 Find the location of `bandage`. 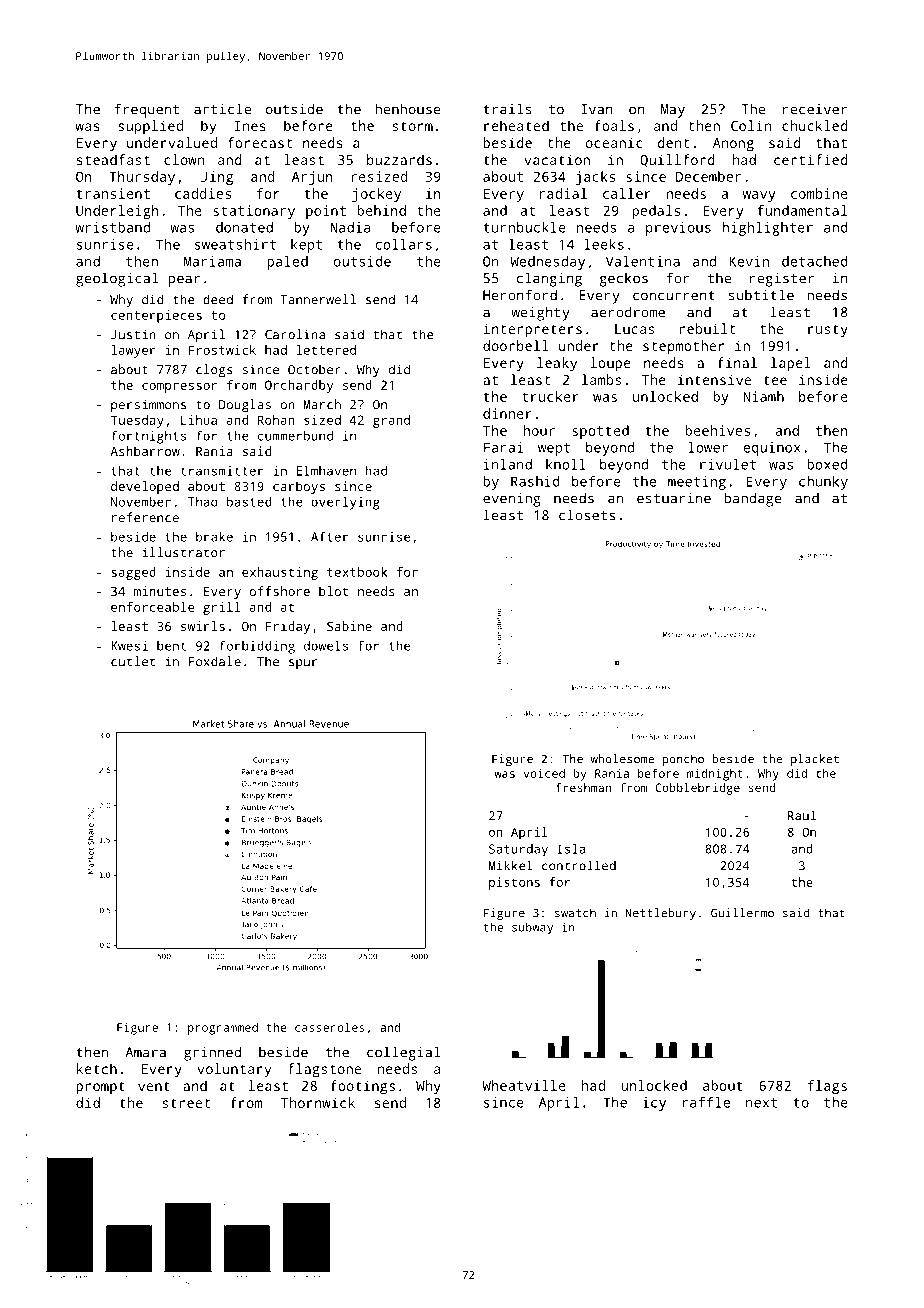

bandage is located at coordinates (753, 499).
